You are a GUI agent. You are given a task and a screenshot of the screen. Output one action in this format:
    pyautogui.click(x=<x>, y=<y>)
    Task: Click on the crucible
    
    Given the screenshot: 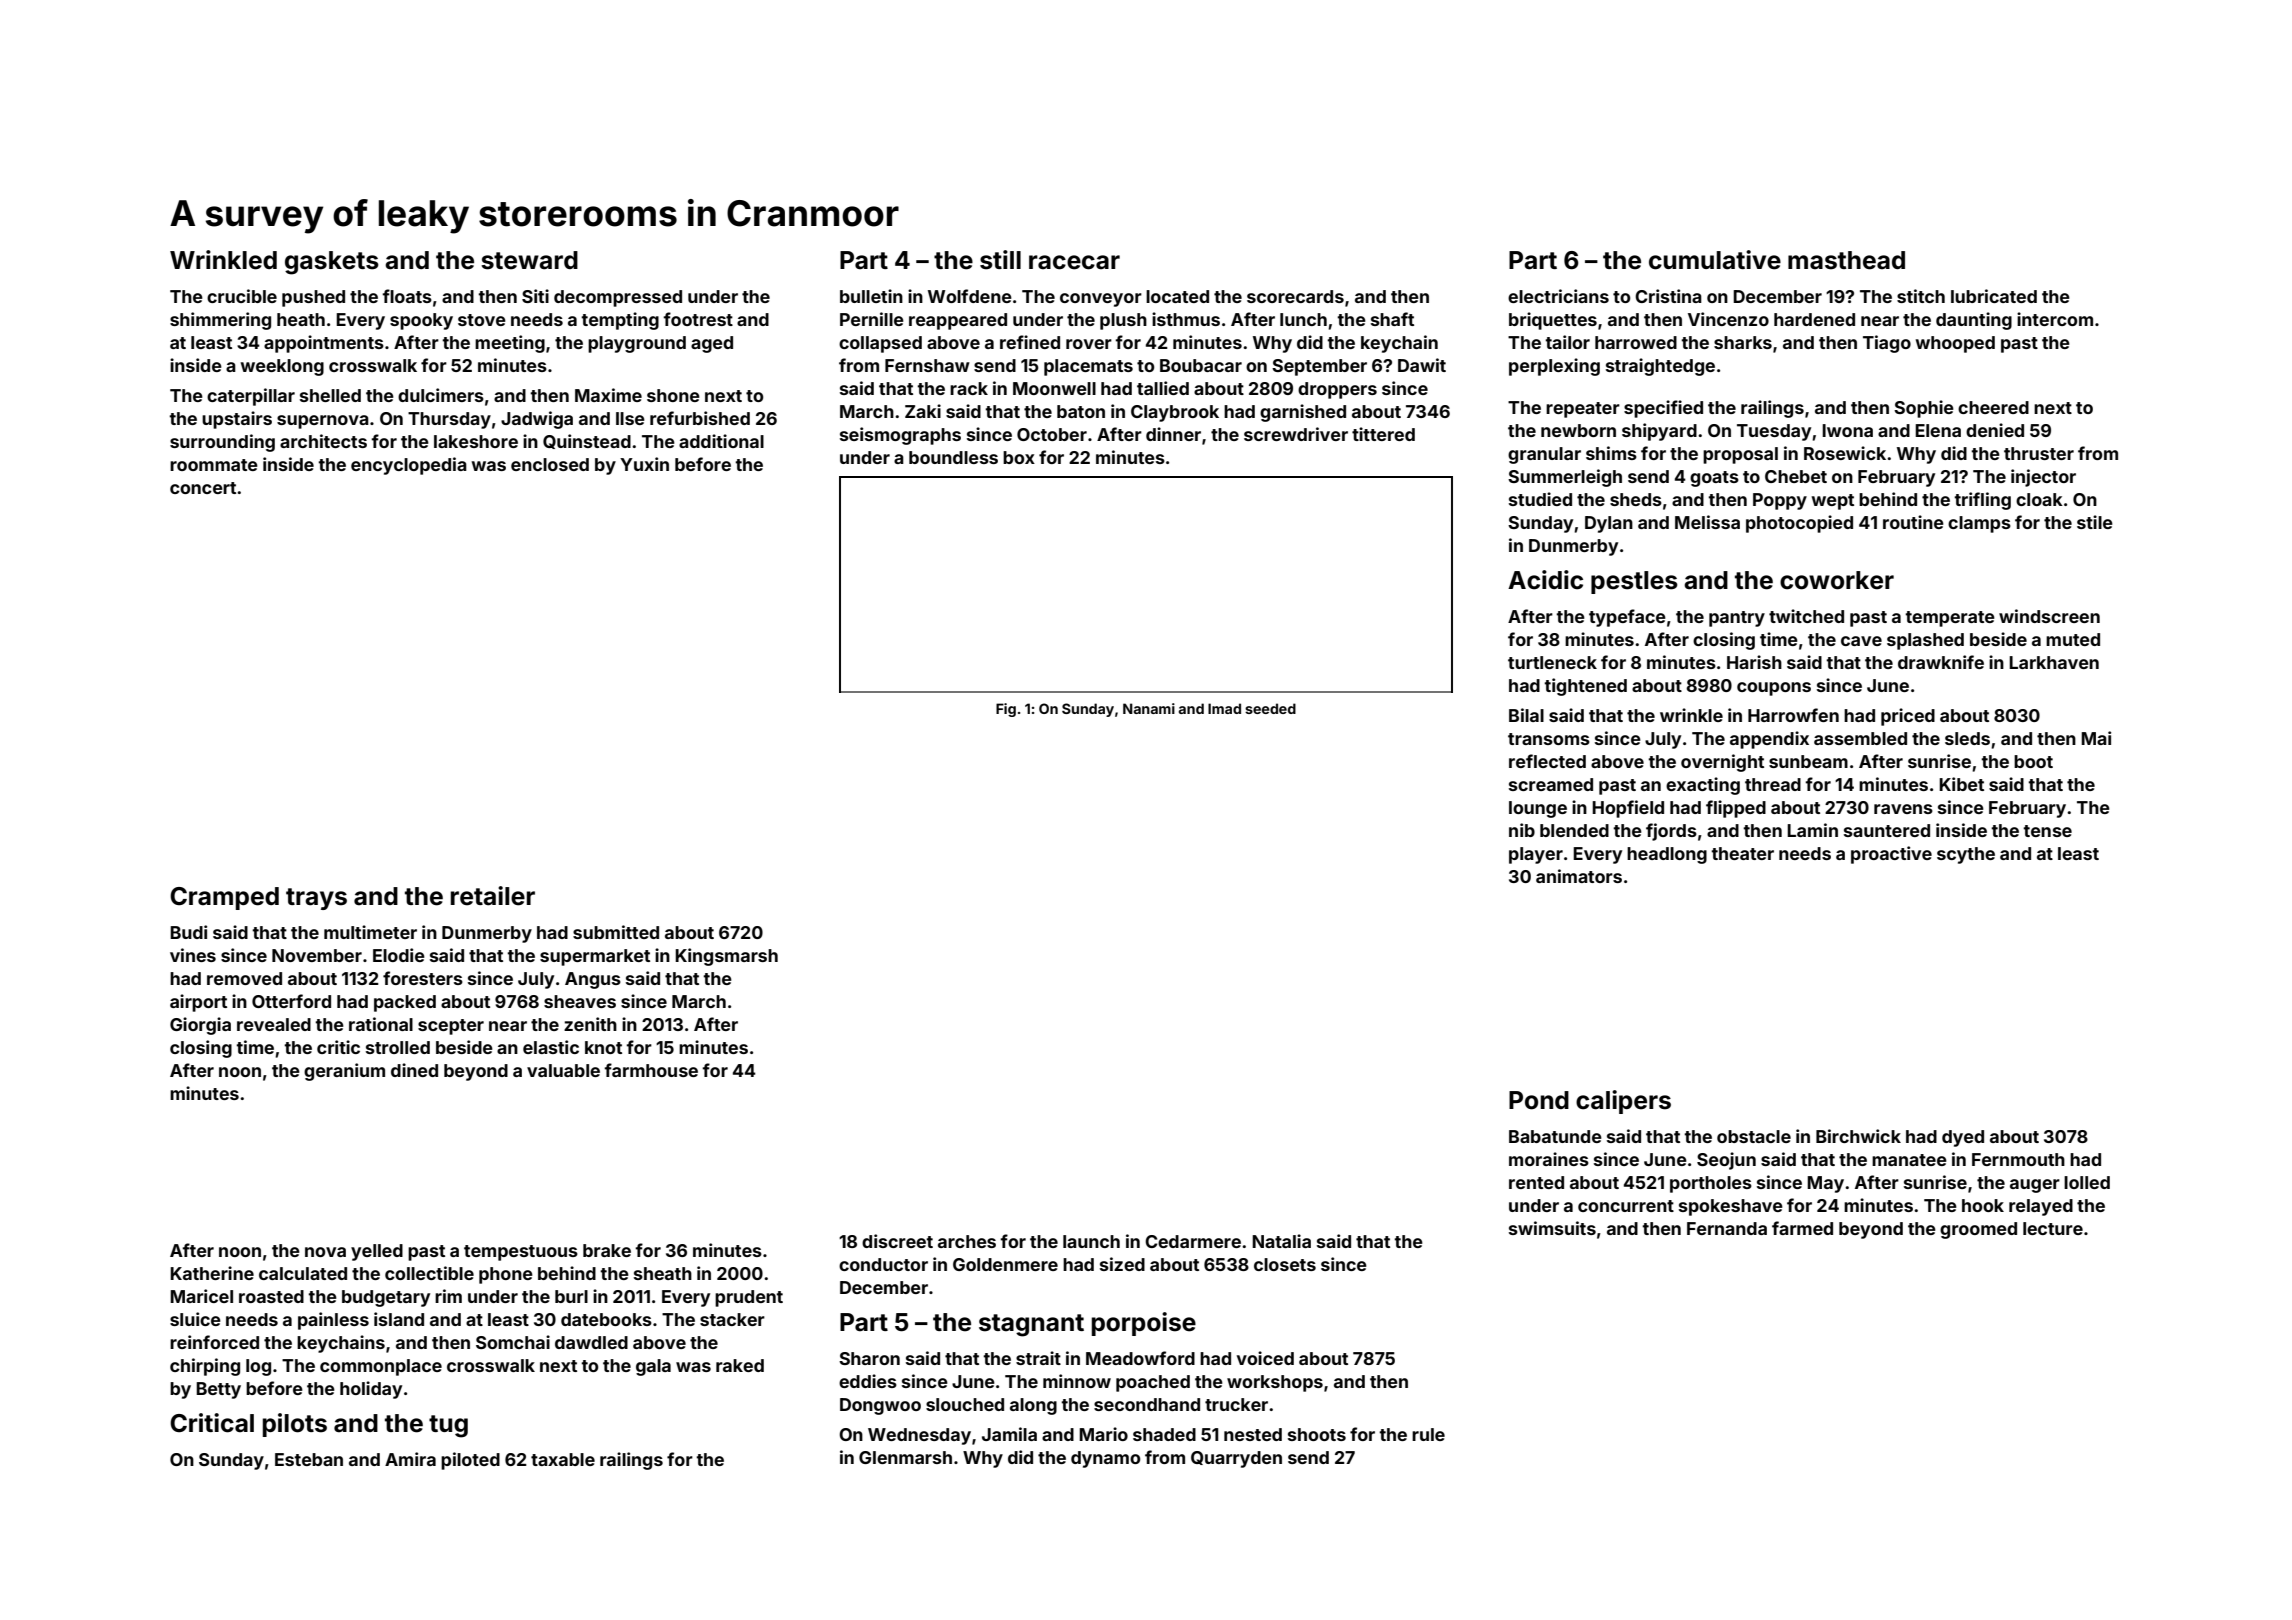 What is the action you would take?
    pyautogui.click(x=242, y=296)
